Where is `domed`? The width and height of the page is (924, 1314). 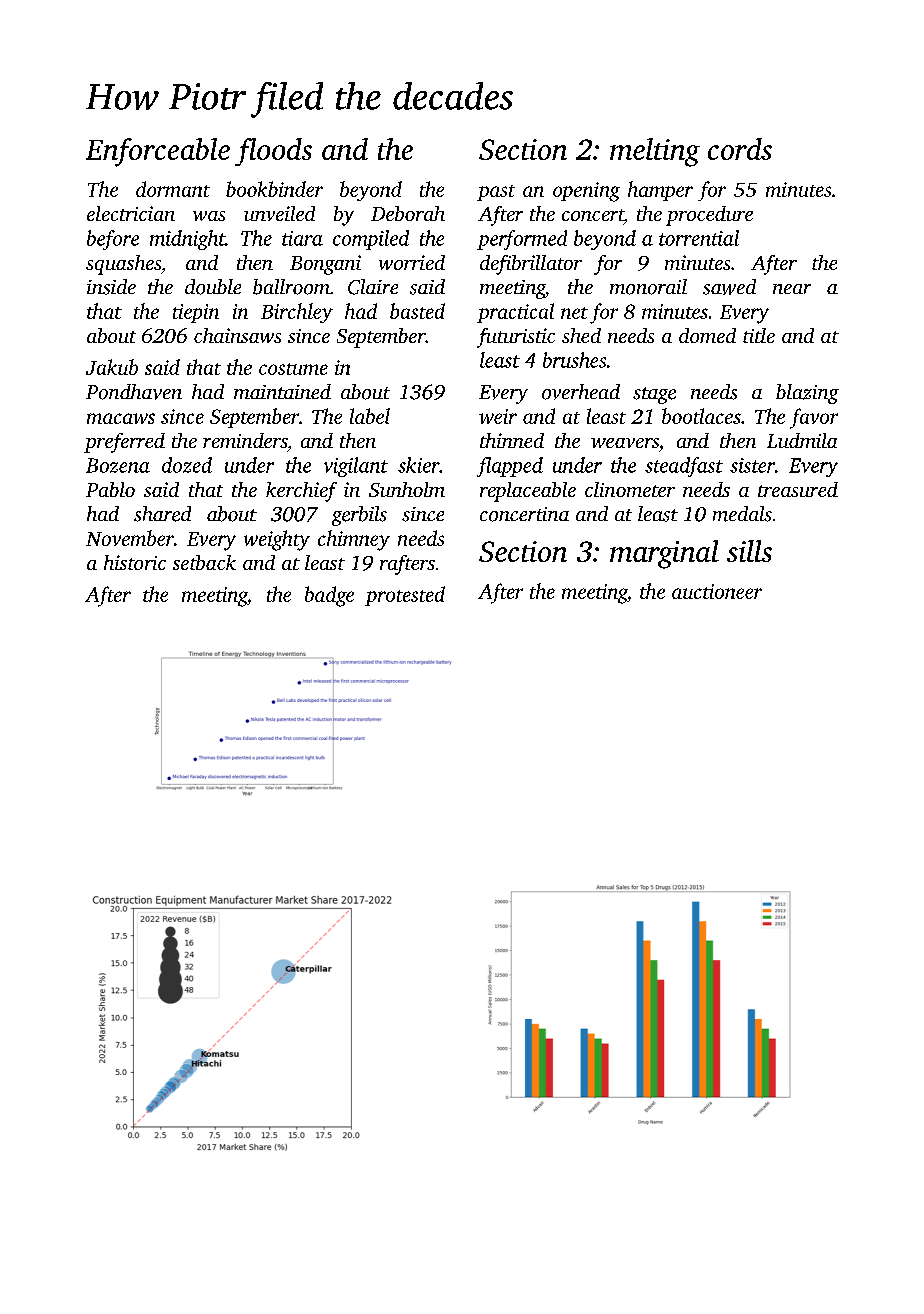 domed is located at coordinates (707, 335).
